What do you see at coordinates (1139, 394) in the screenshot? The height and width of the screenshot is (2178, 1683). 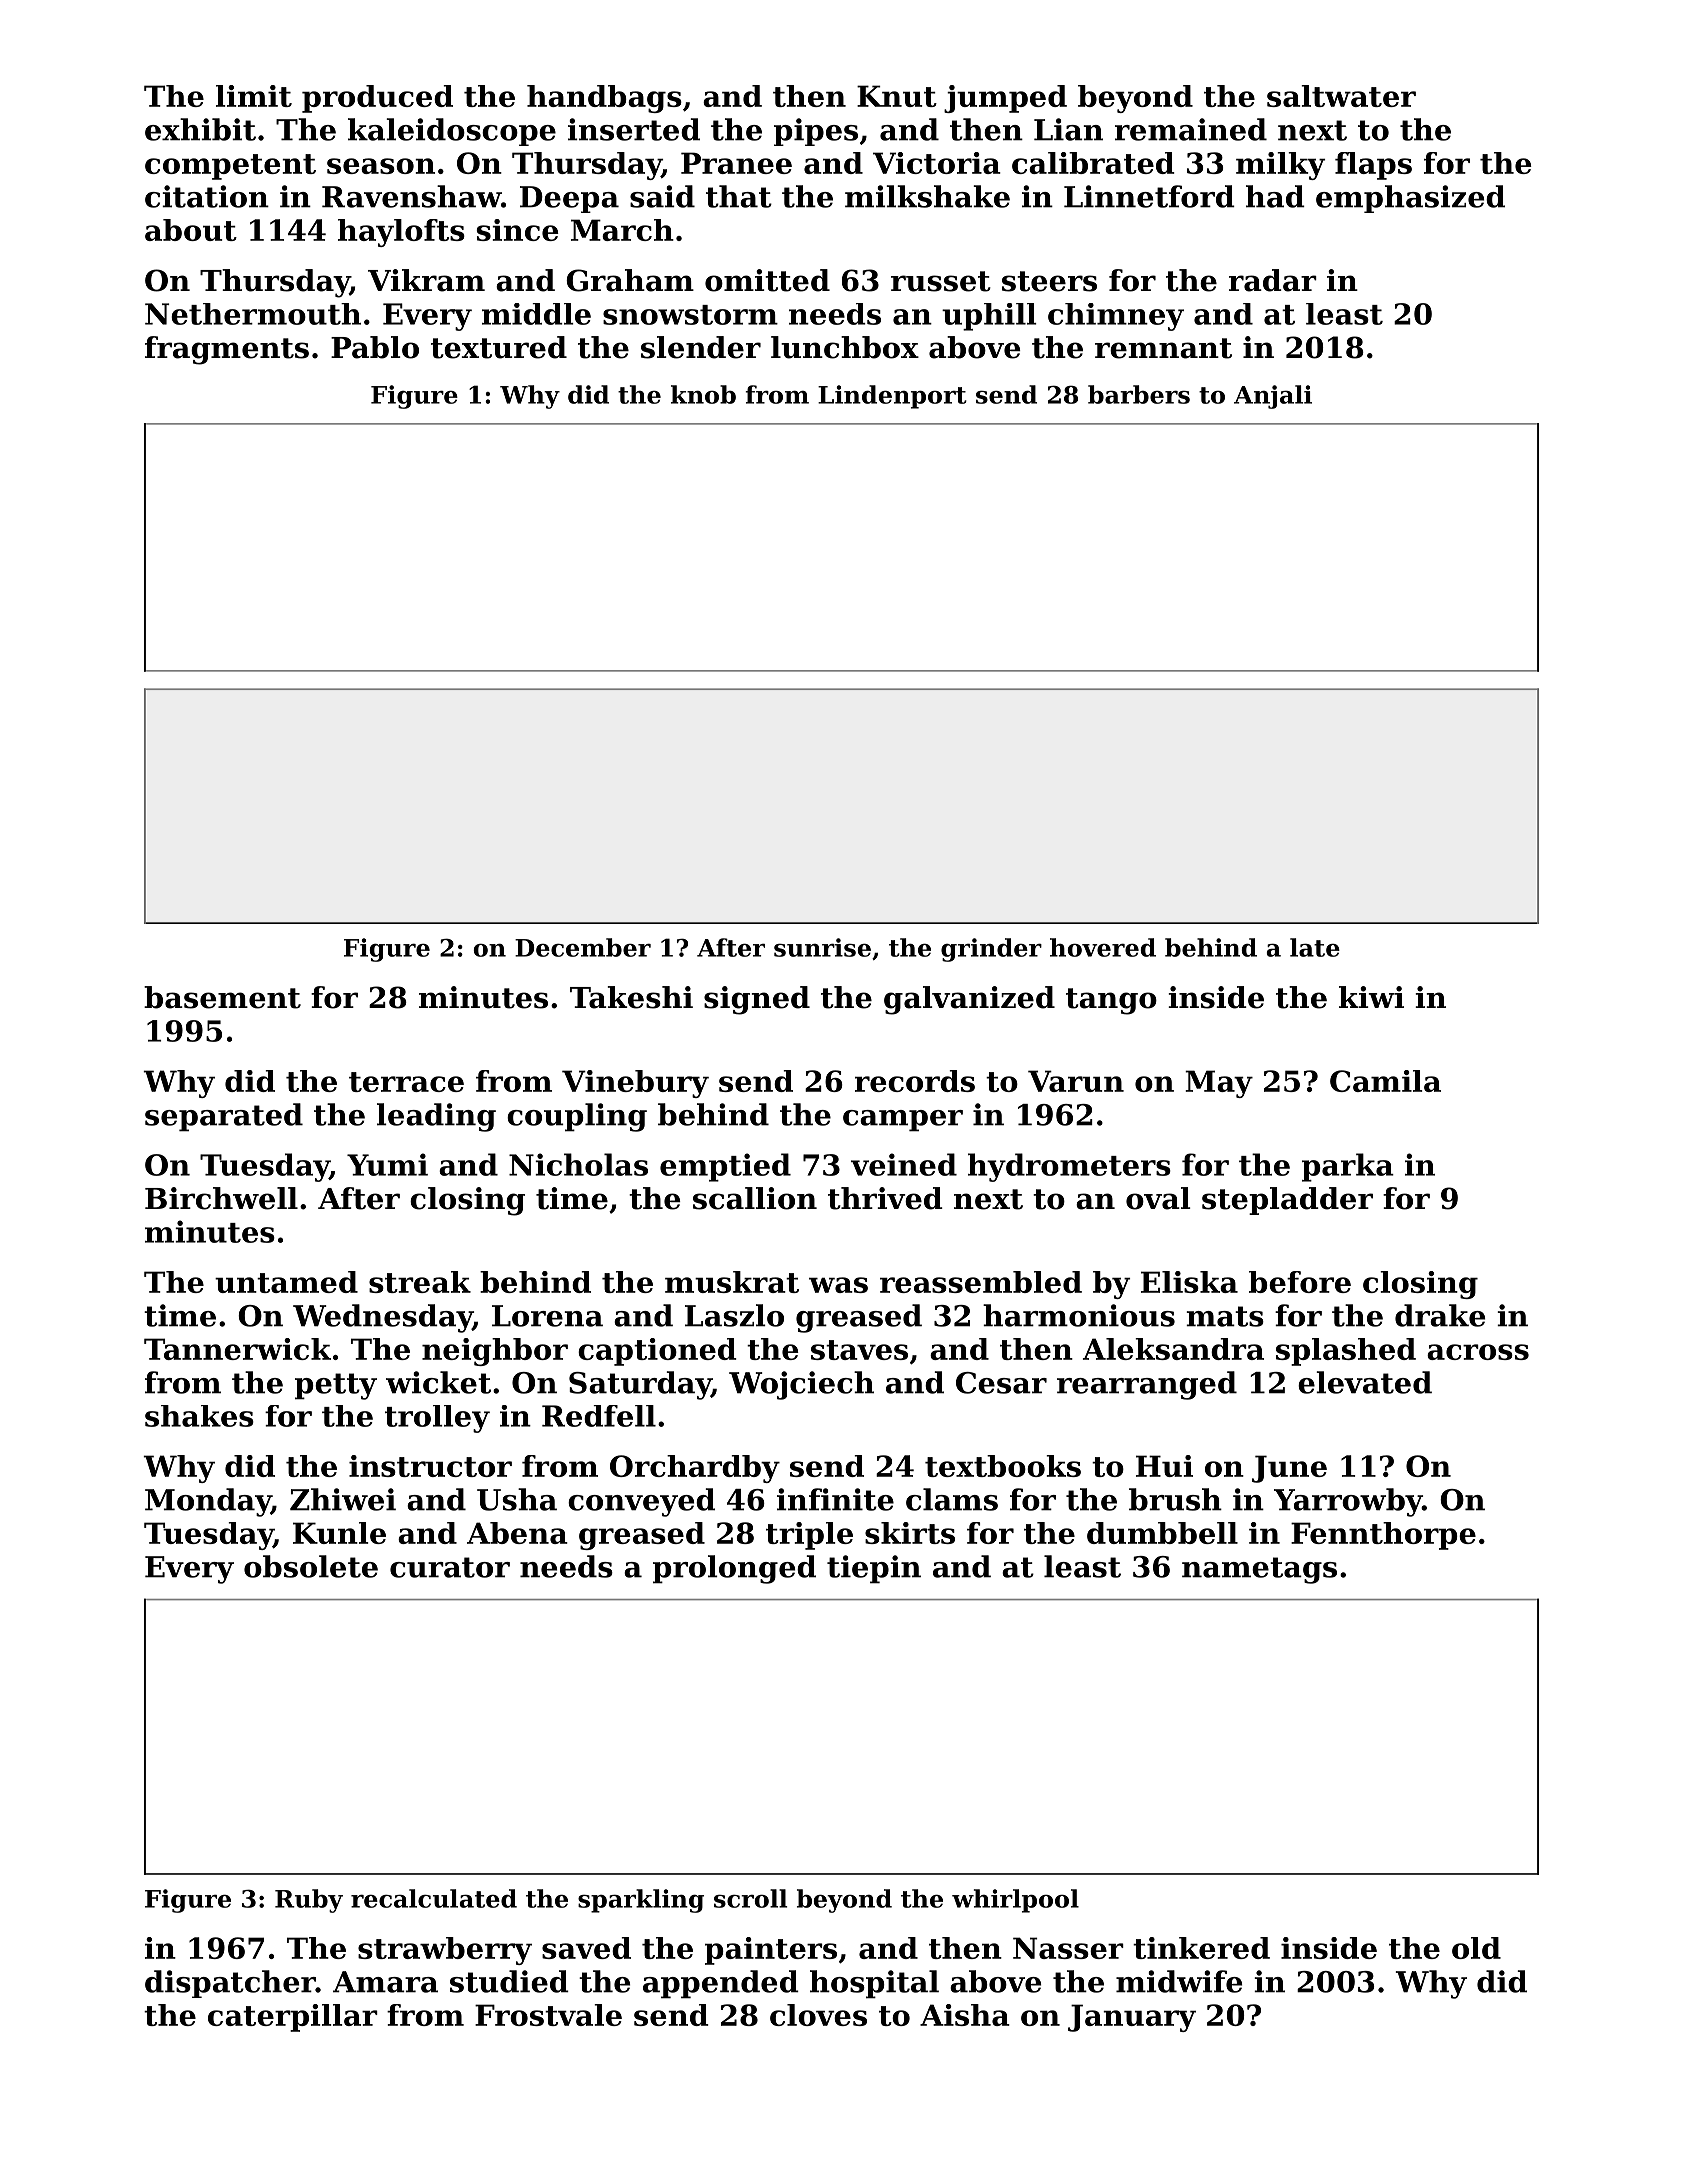 I see `barbers` at bounding box center [1139, 394].
